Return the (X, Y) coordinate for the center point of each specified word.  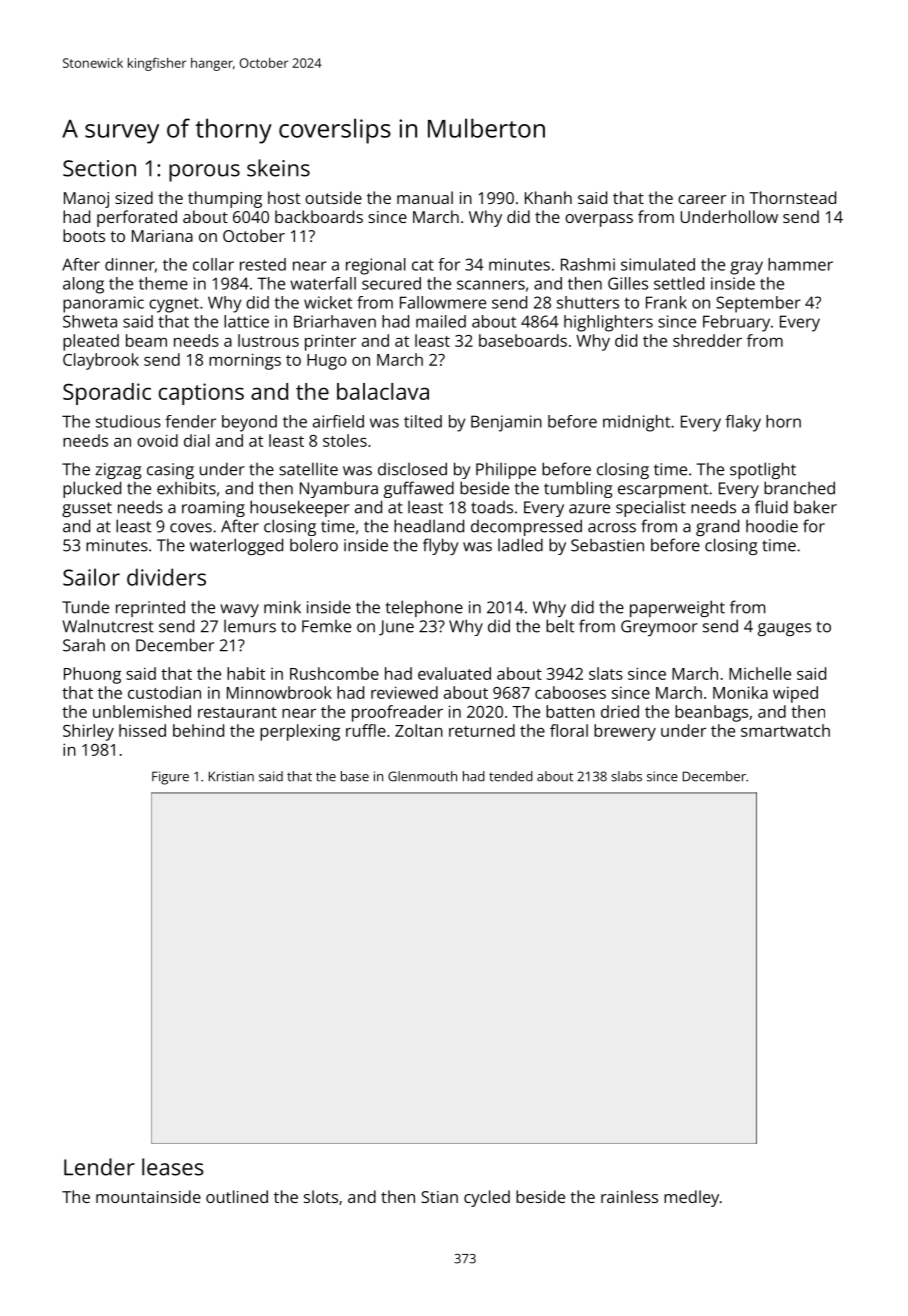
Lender (99, 1167)
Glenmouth (422, 776)
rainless (629, 1196)
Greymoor (659, 628)
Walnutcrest (108, 626)
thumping (225, 199)
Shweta (90, 321)
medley (691, 1198)
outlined (237, 1196)
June (396, 628)
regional (376, 266)
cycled (487, 1198)
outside (333, 197)
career (702, 199)
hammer (800, 264)
